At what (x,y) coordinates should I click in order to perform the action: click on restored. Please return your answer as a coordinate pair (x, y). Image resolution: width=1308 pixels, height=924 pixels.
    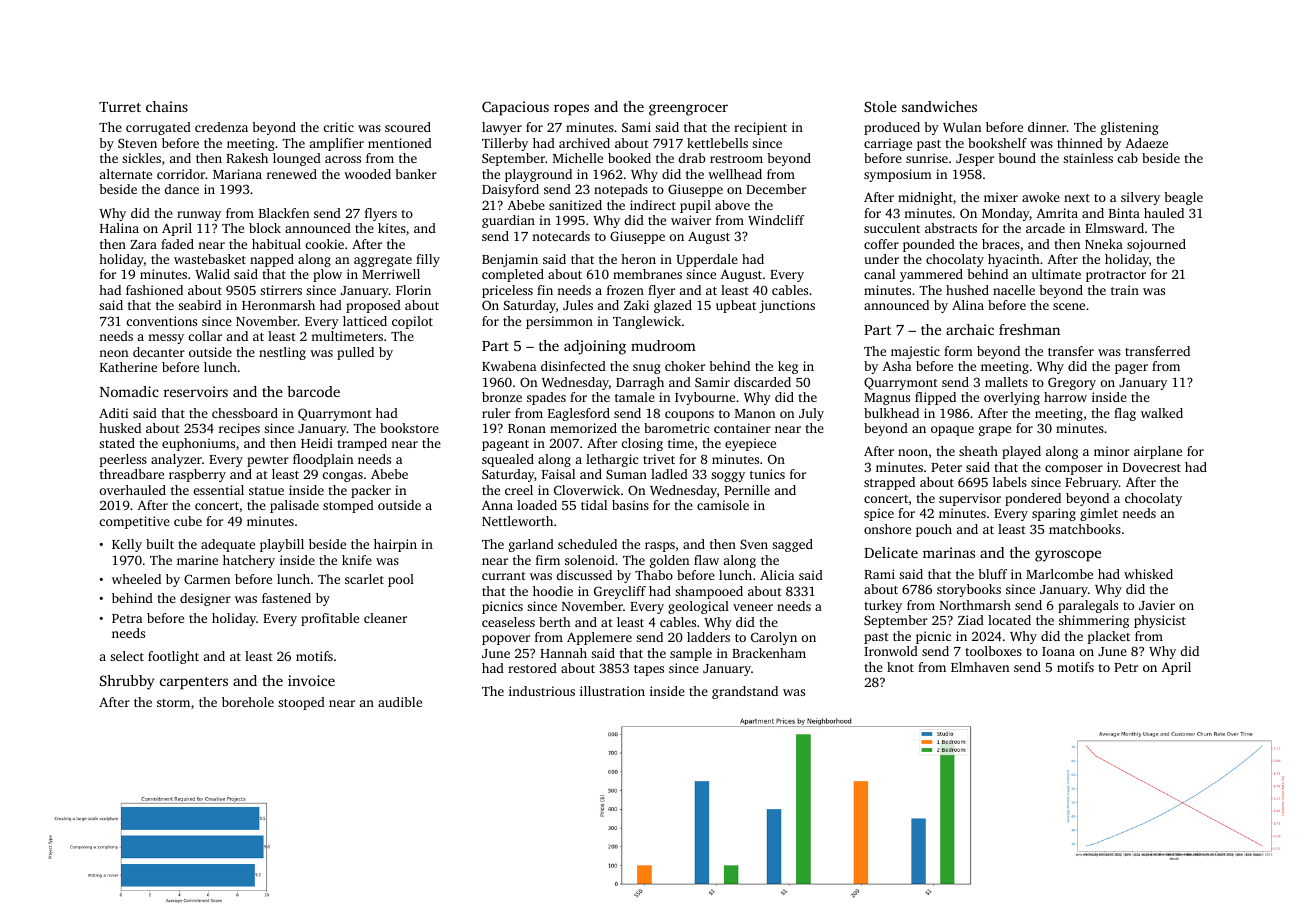
    Looking at the image, I should click on (532, 668).
